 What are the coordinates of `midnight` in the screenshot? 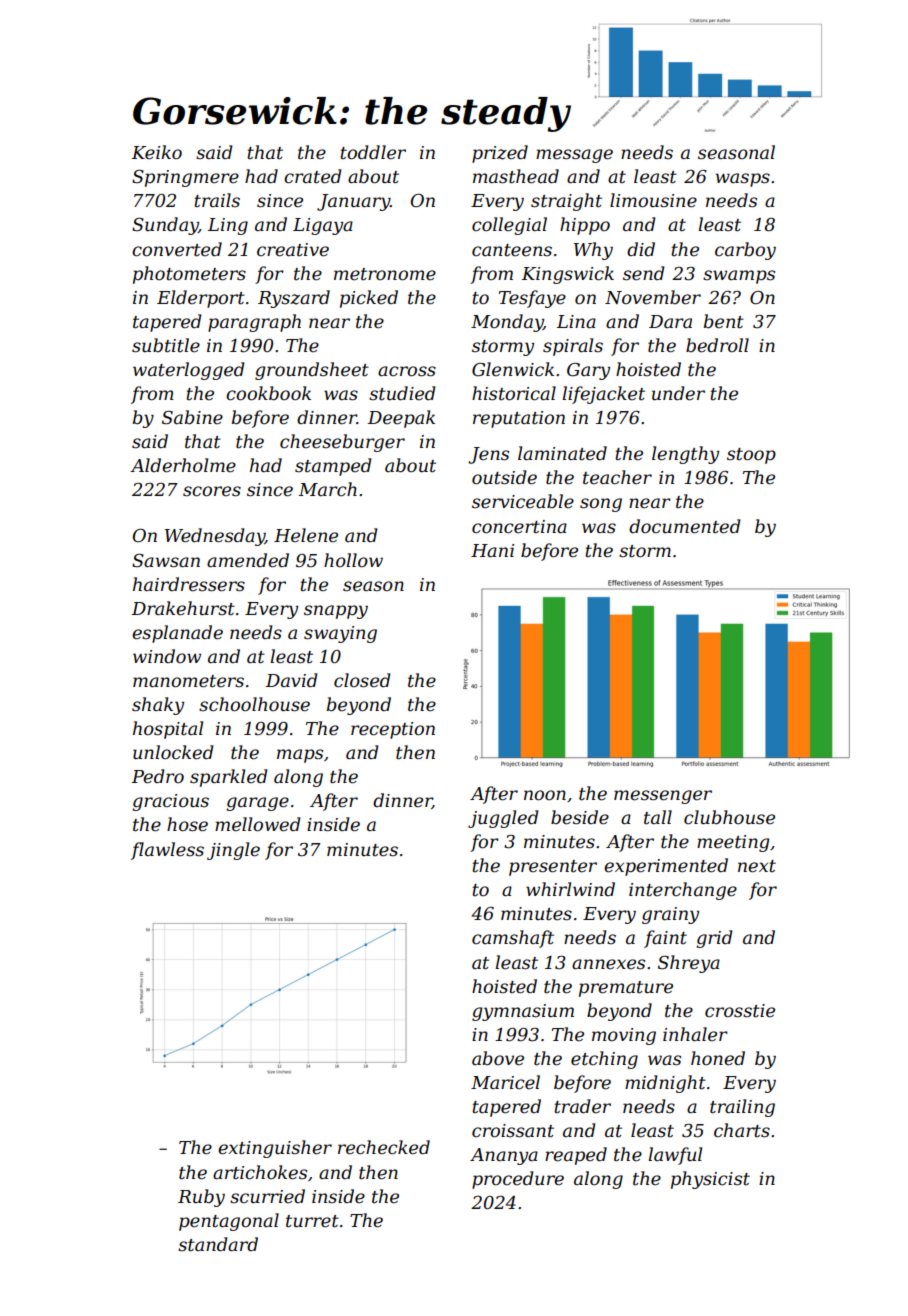 It's located at (665, 1084).
